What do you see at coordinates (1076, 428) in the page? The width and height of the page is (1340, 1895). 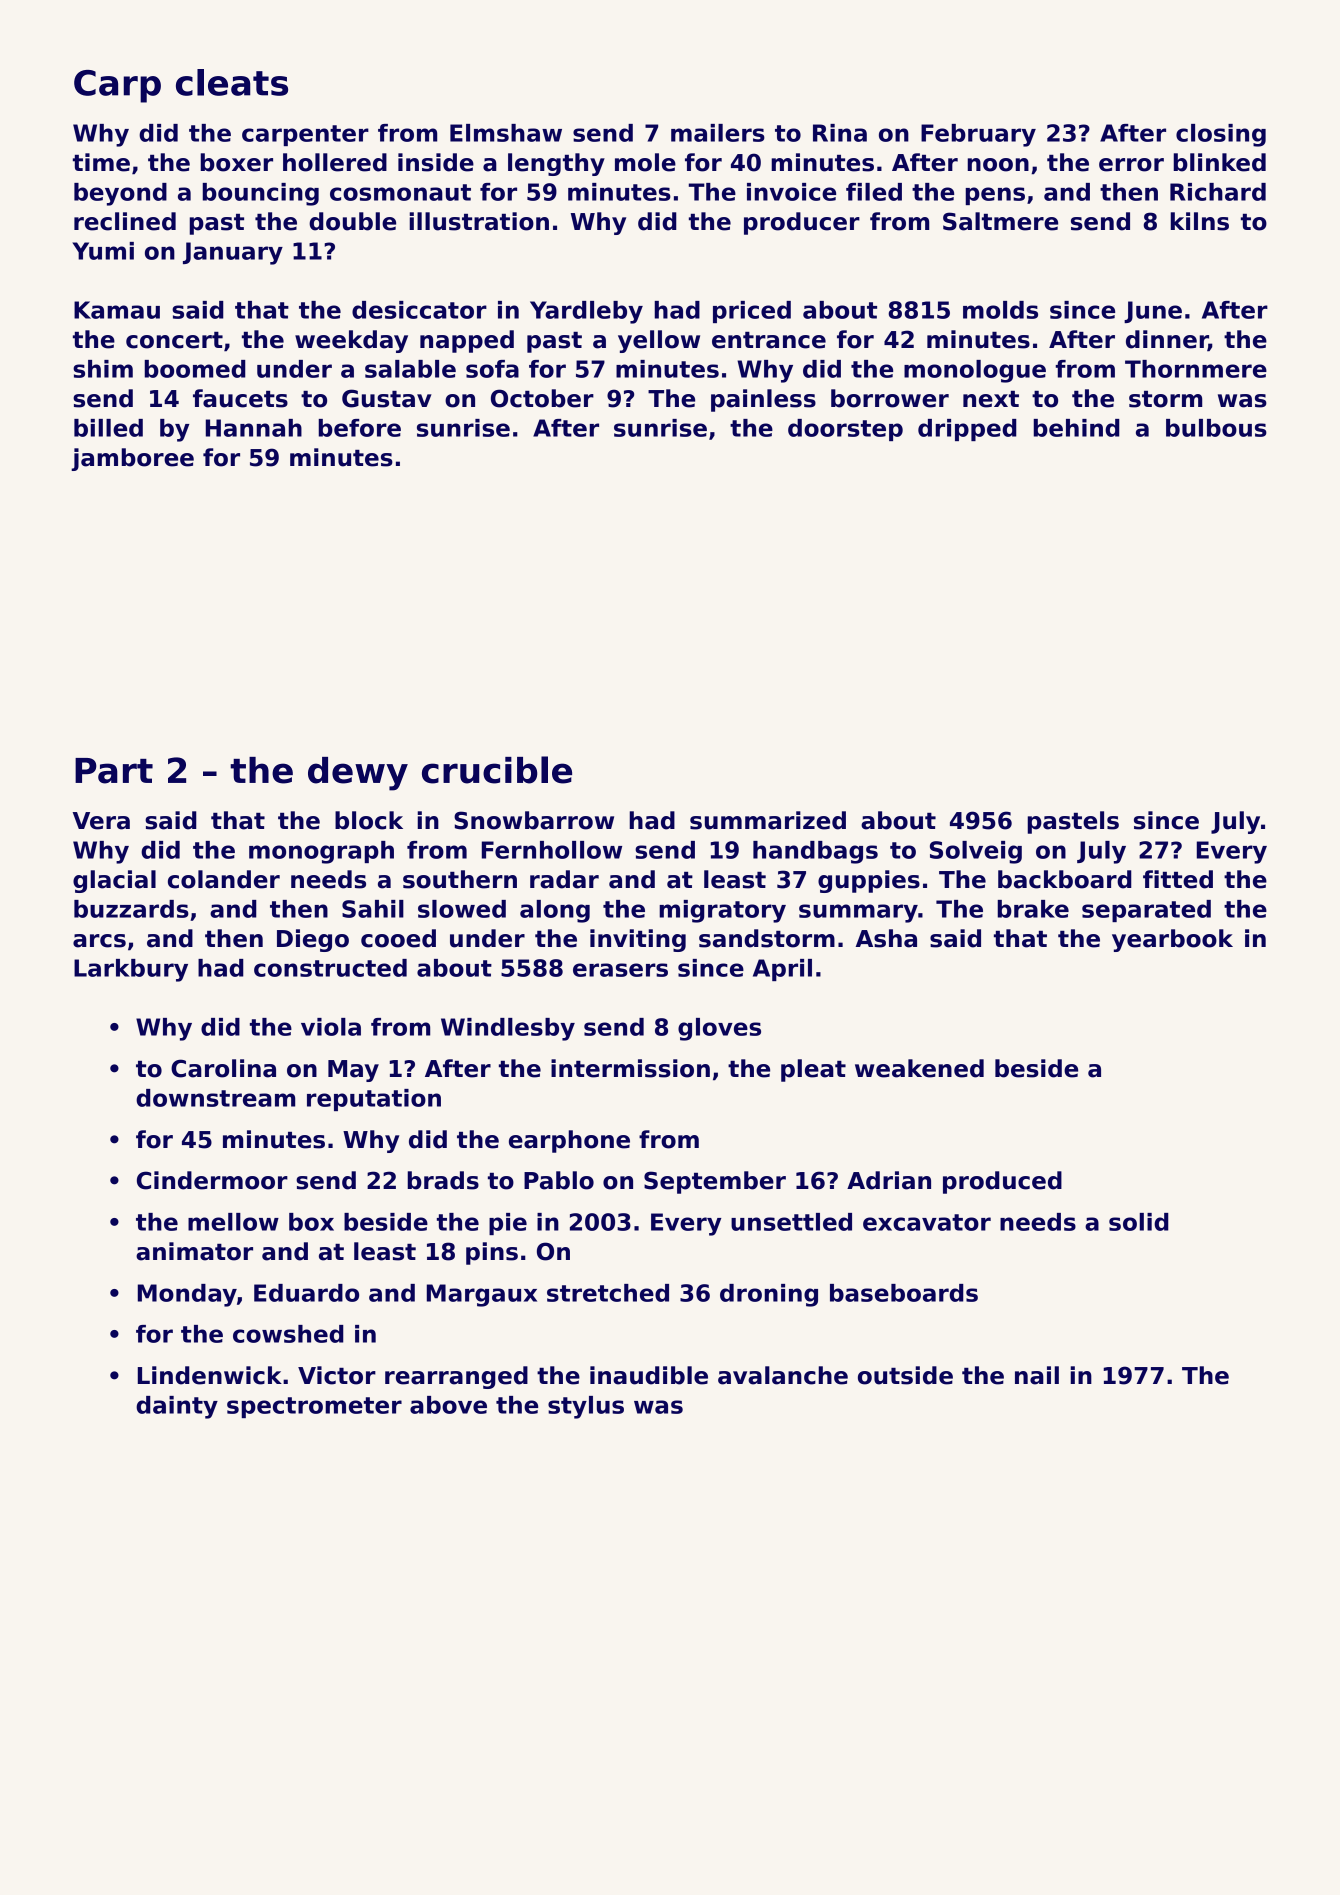 I see `behind` at bounding box center [1076, 428].
